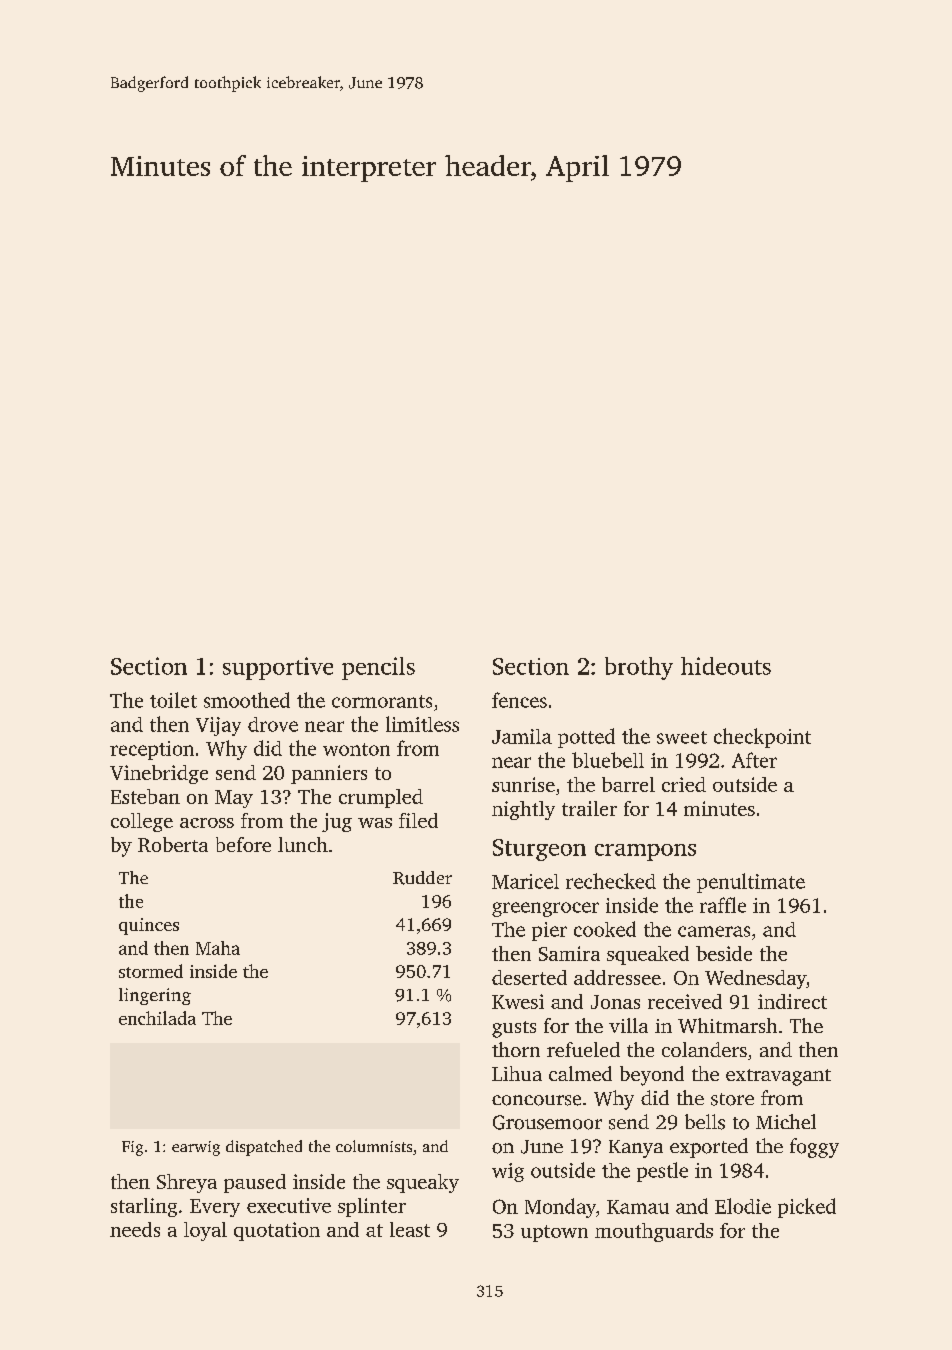 The height and width of the screenshot is (1350, 952). What do you see at coordinates (617, 977) in the screenshot?
I see `addressee` at bounding box center [617, 977].
